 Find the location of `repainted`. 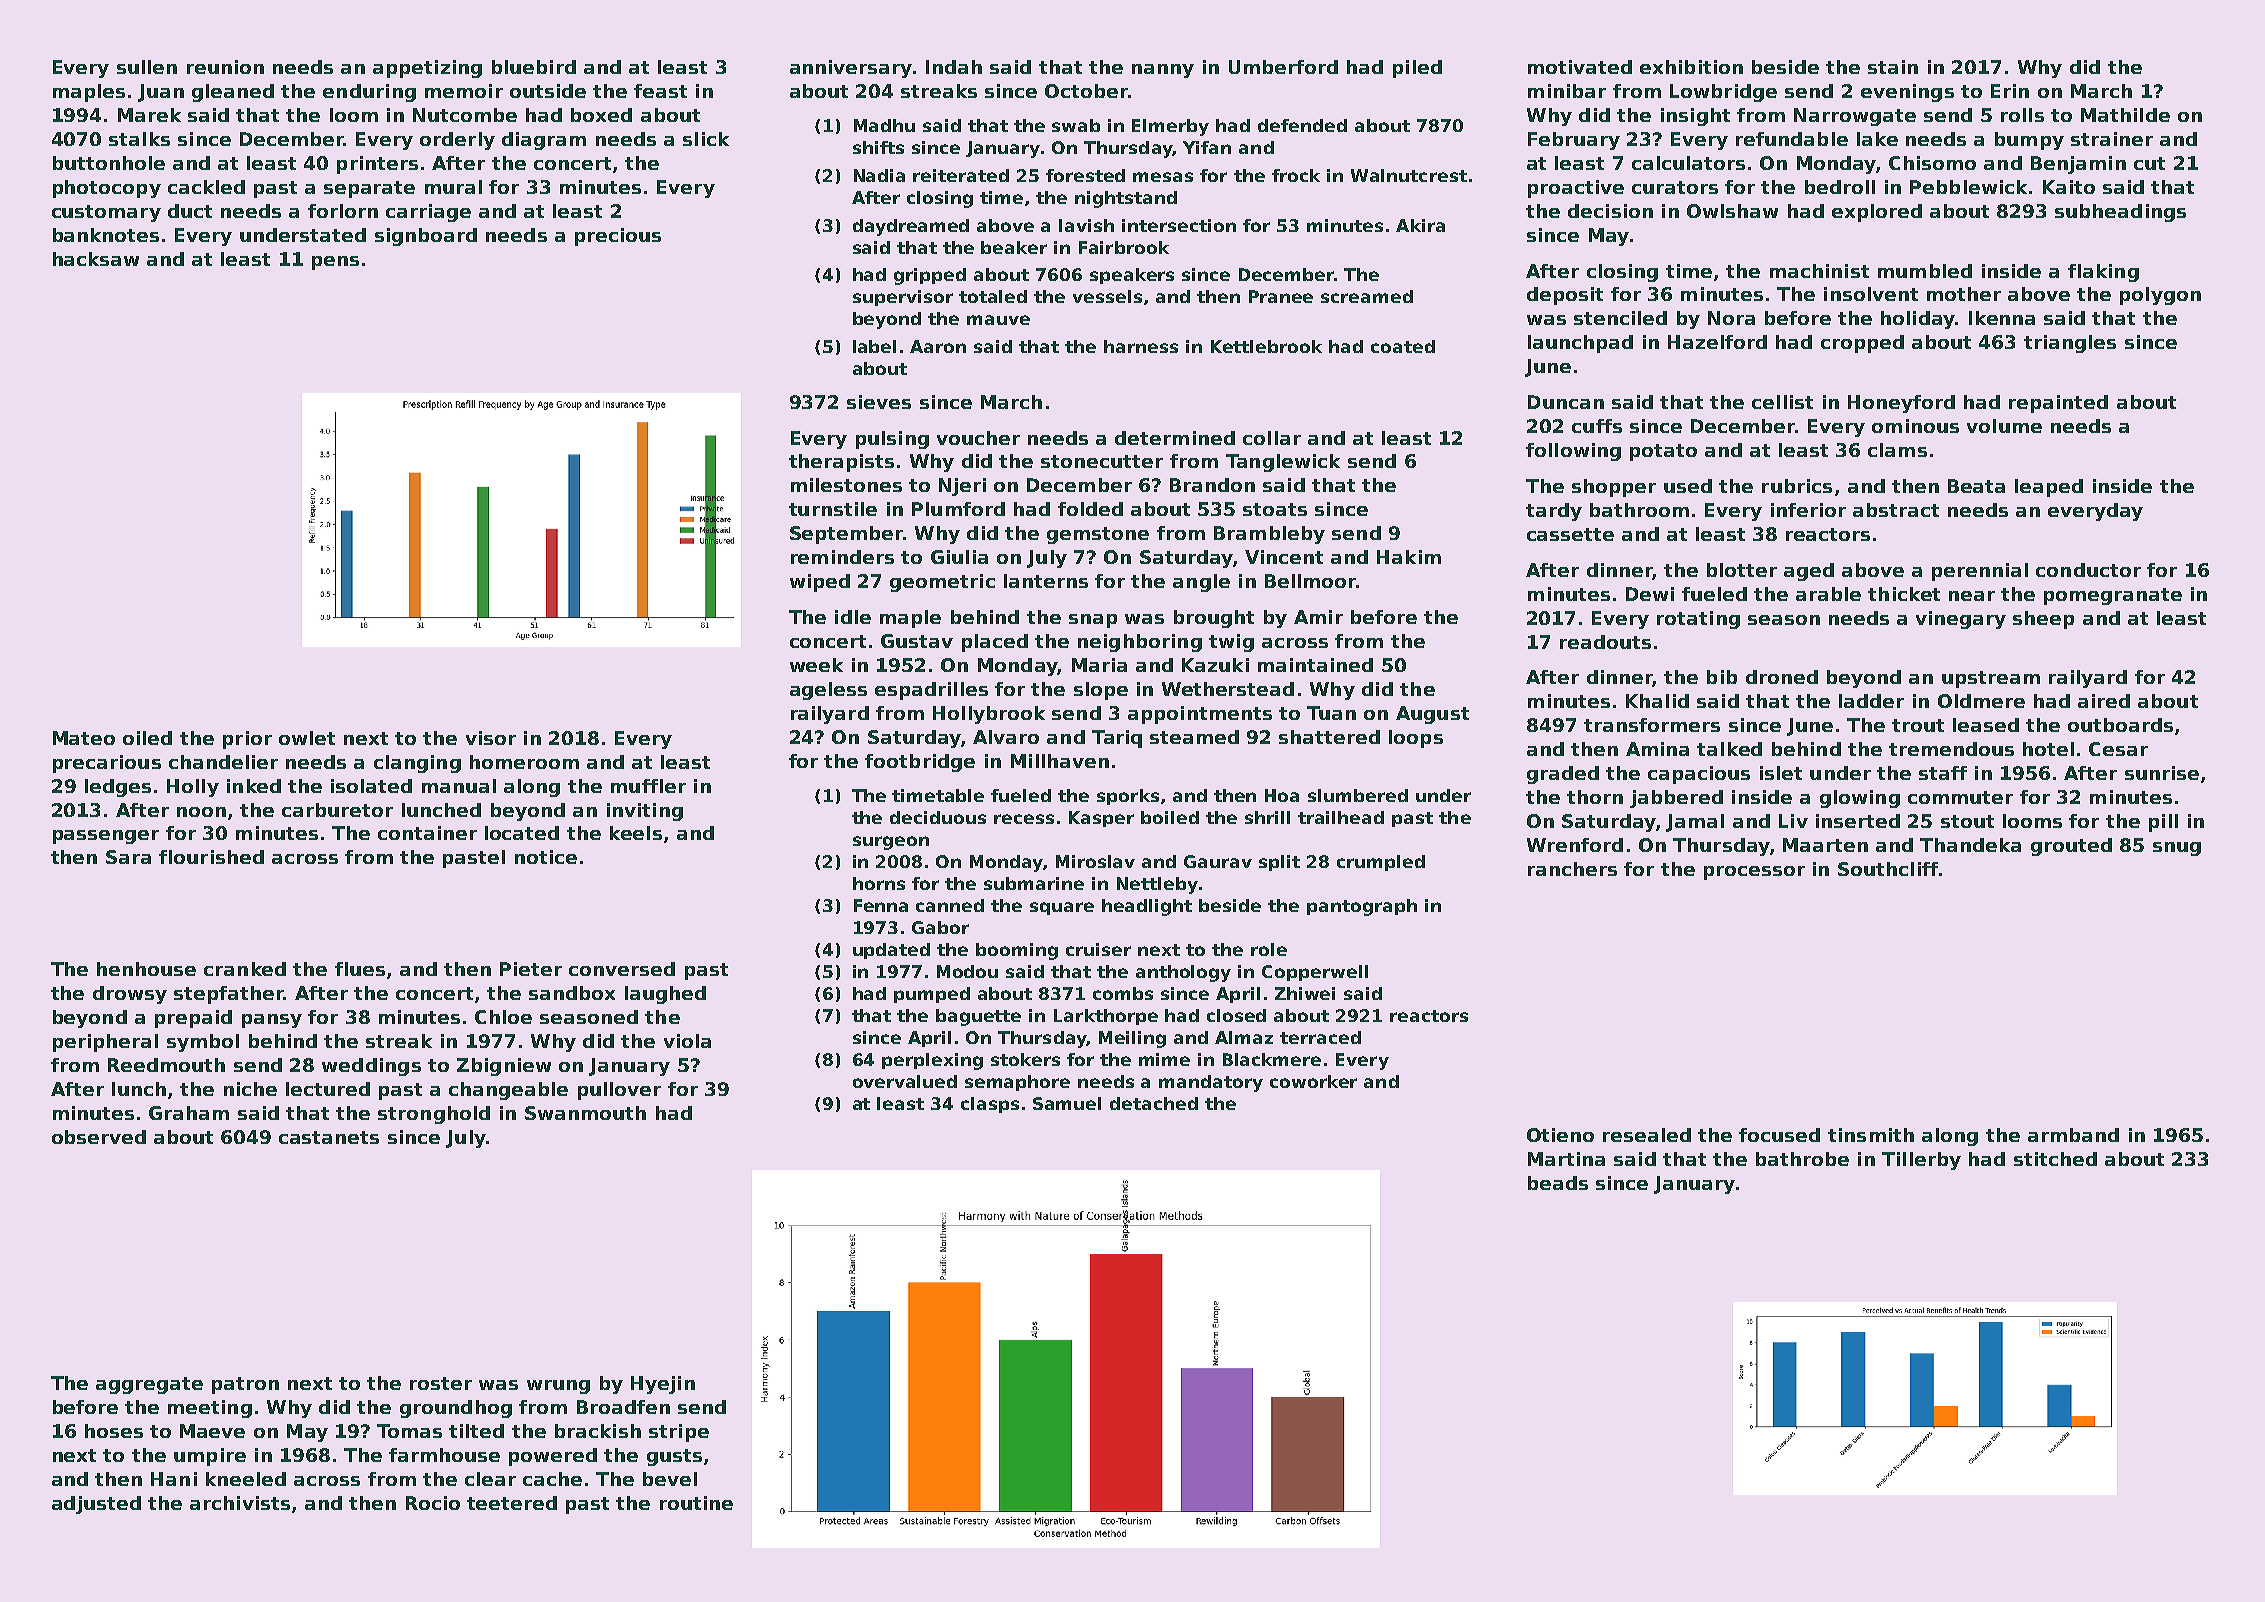

repainted is located at coordinates (2058, 404).
